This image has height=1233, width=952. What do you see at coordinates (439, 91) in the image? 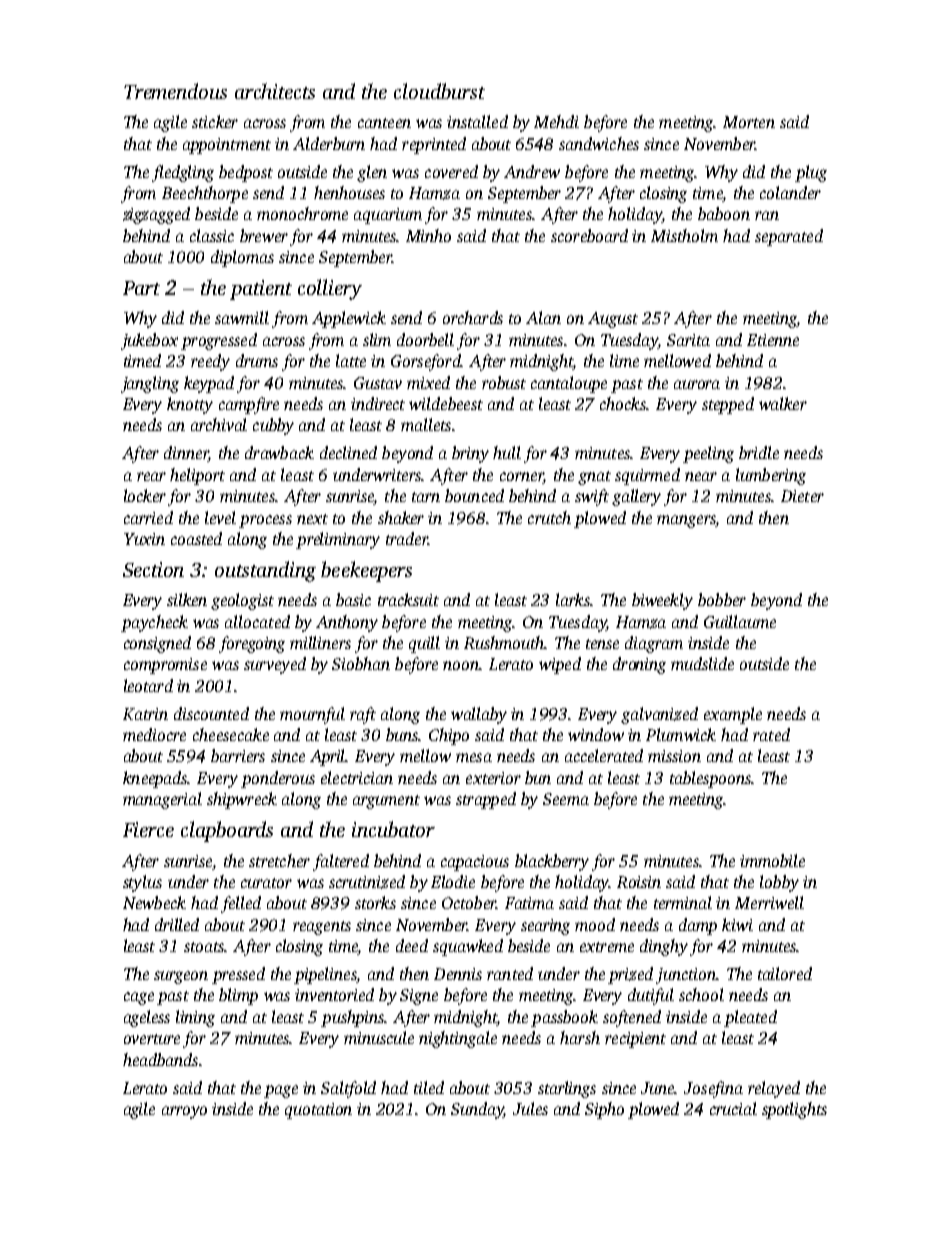
I see `cloudburst` at bounding box center [439, 91].
